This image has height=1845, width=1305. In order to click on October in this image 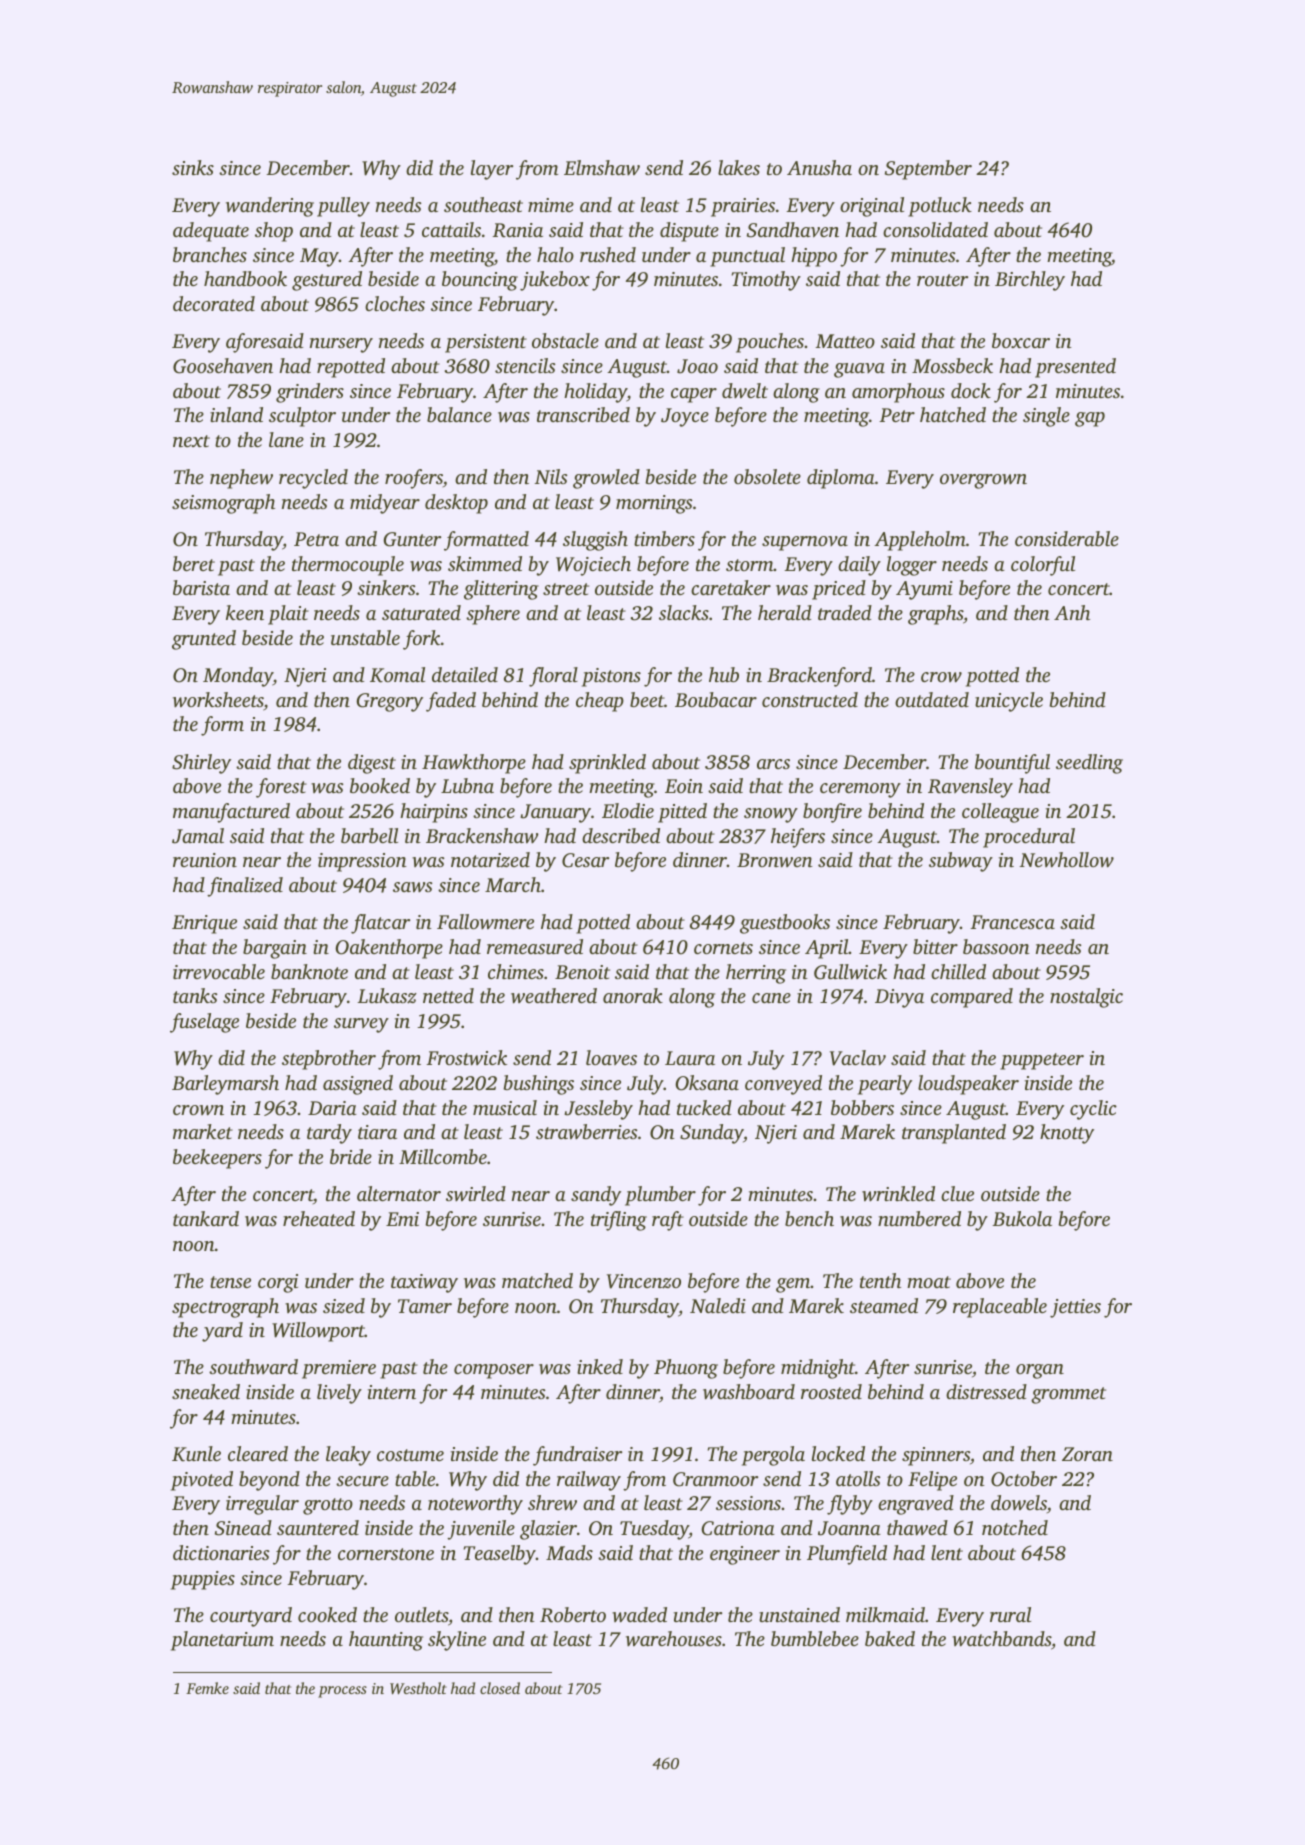, I will do `click(1024, 1479)`.
